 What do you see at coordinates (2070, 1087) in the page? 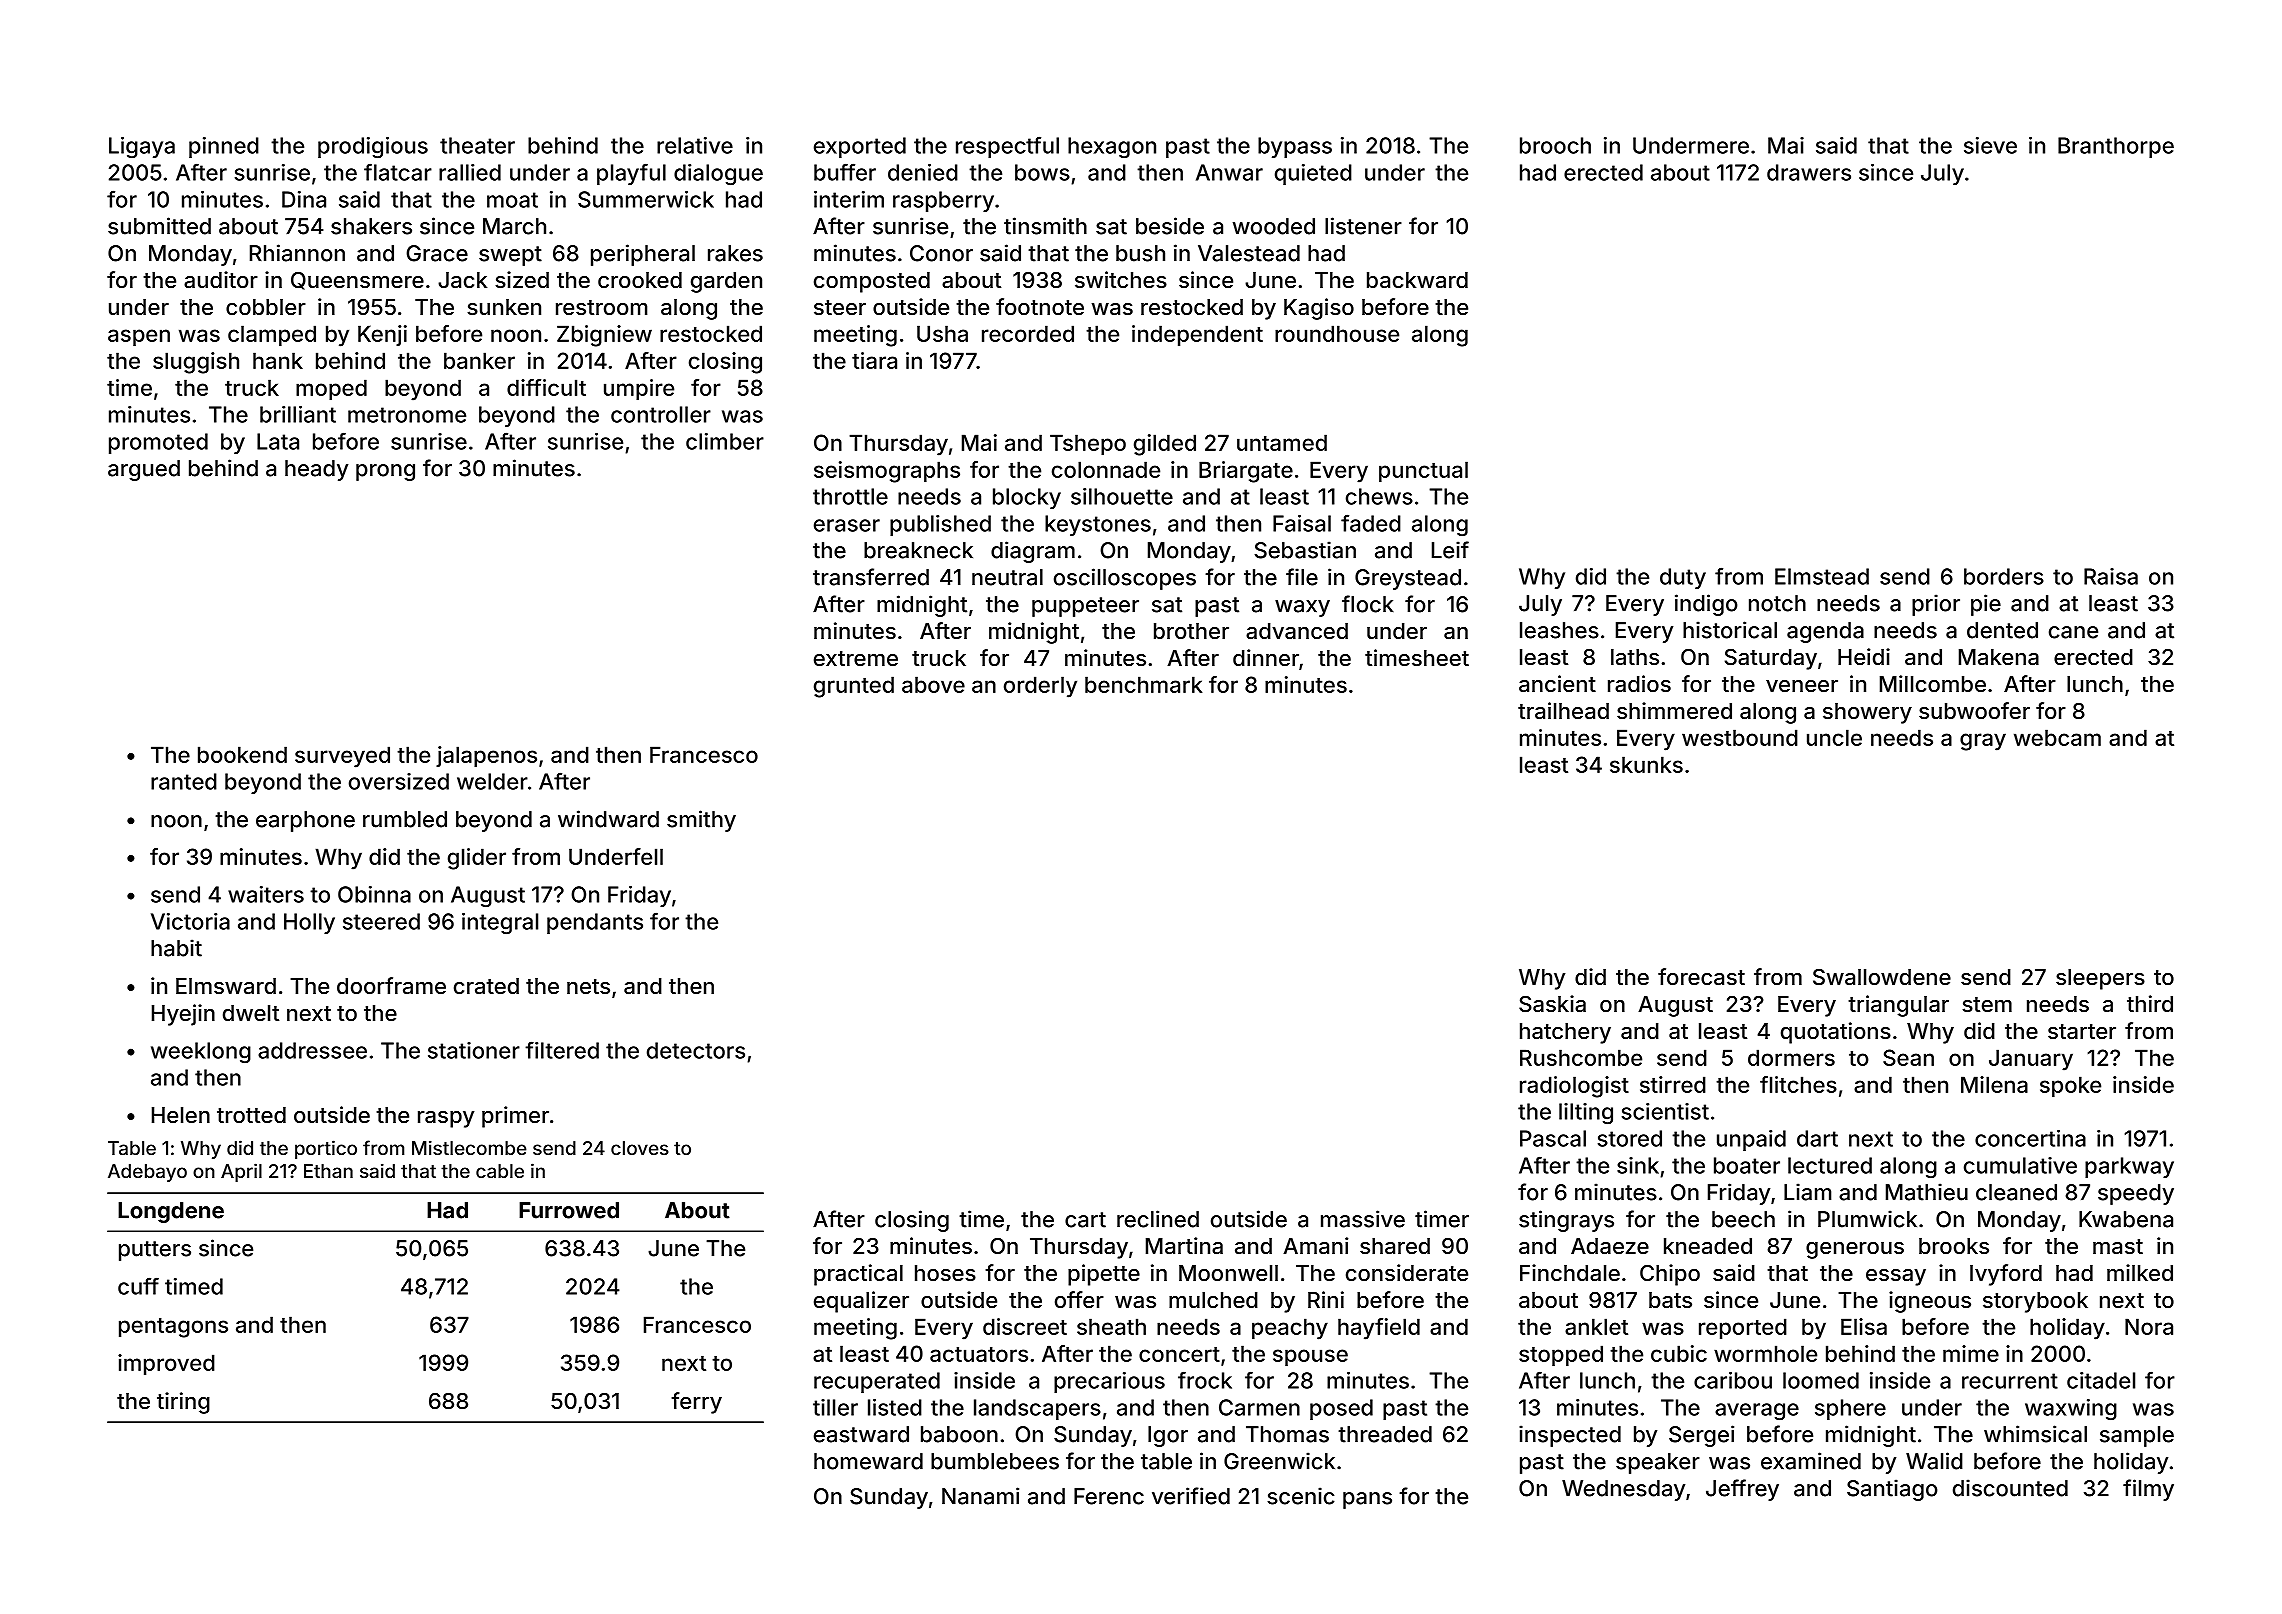
I see `spoke` at bounding box center [2070, 1087].
